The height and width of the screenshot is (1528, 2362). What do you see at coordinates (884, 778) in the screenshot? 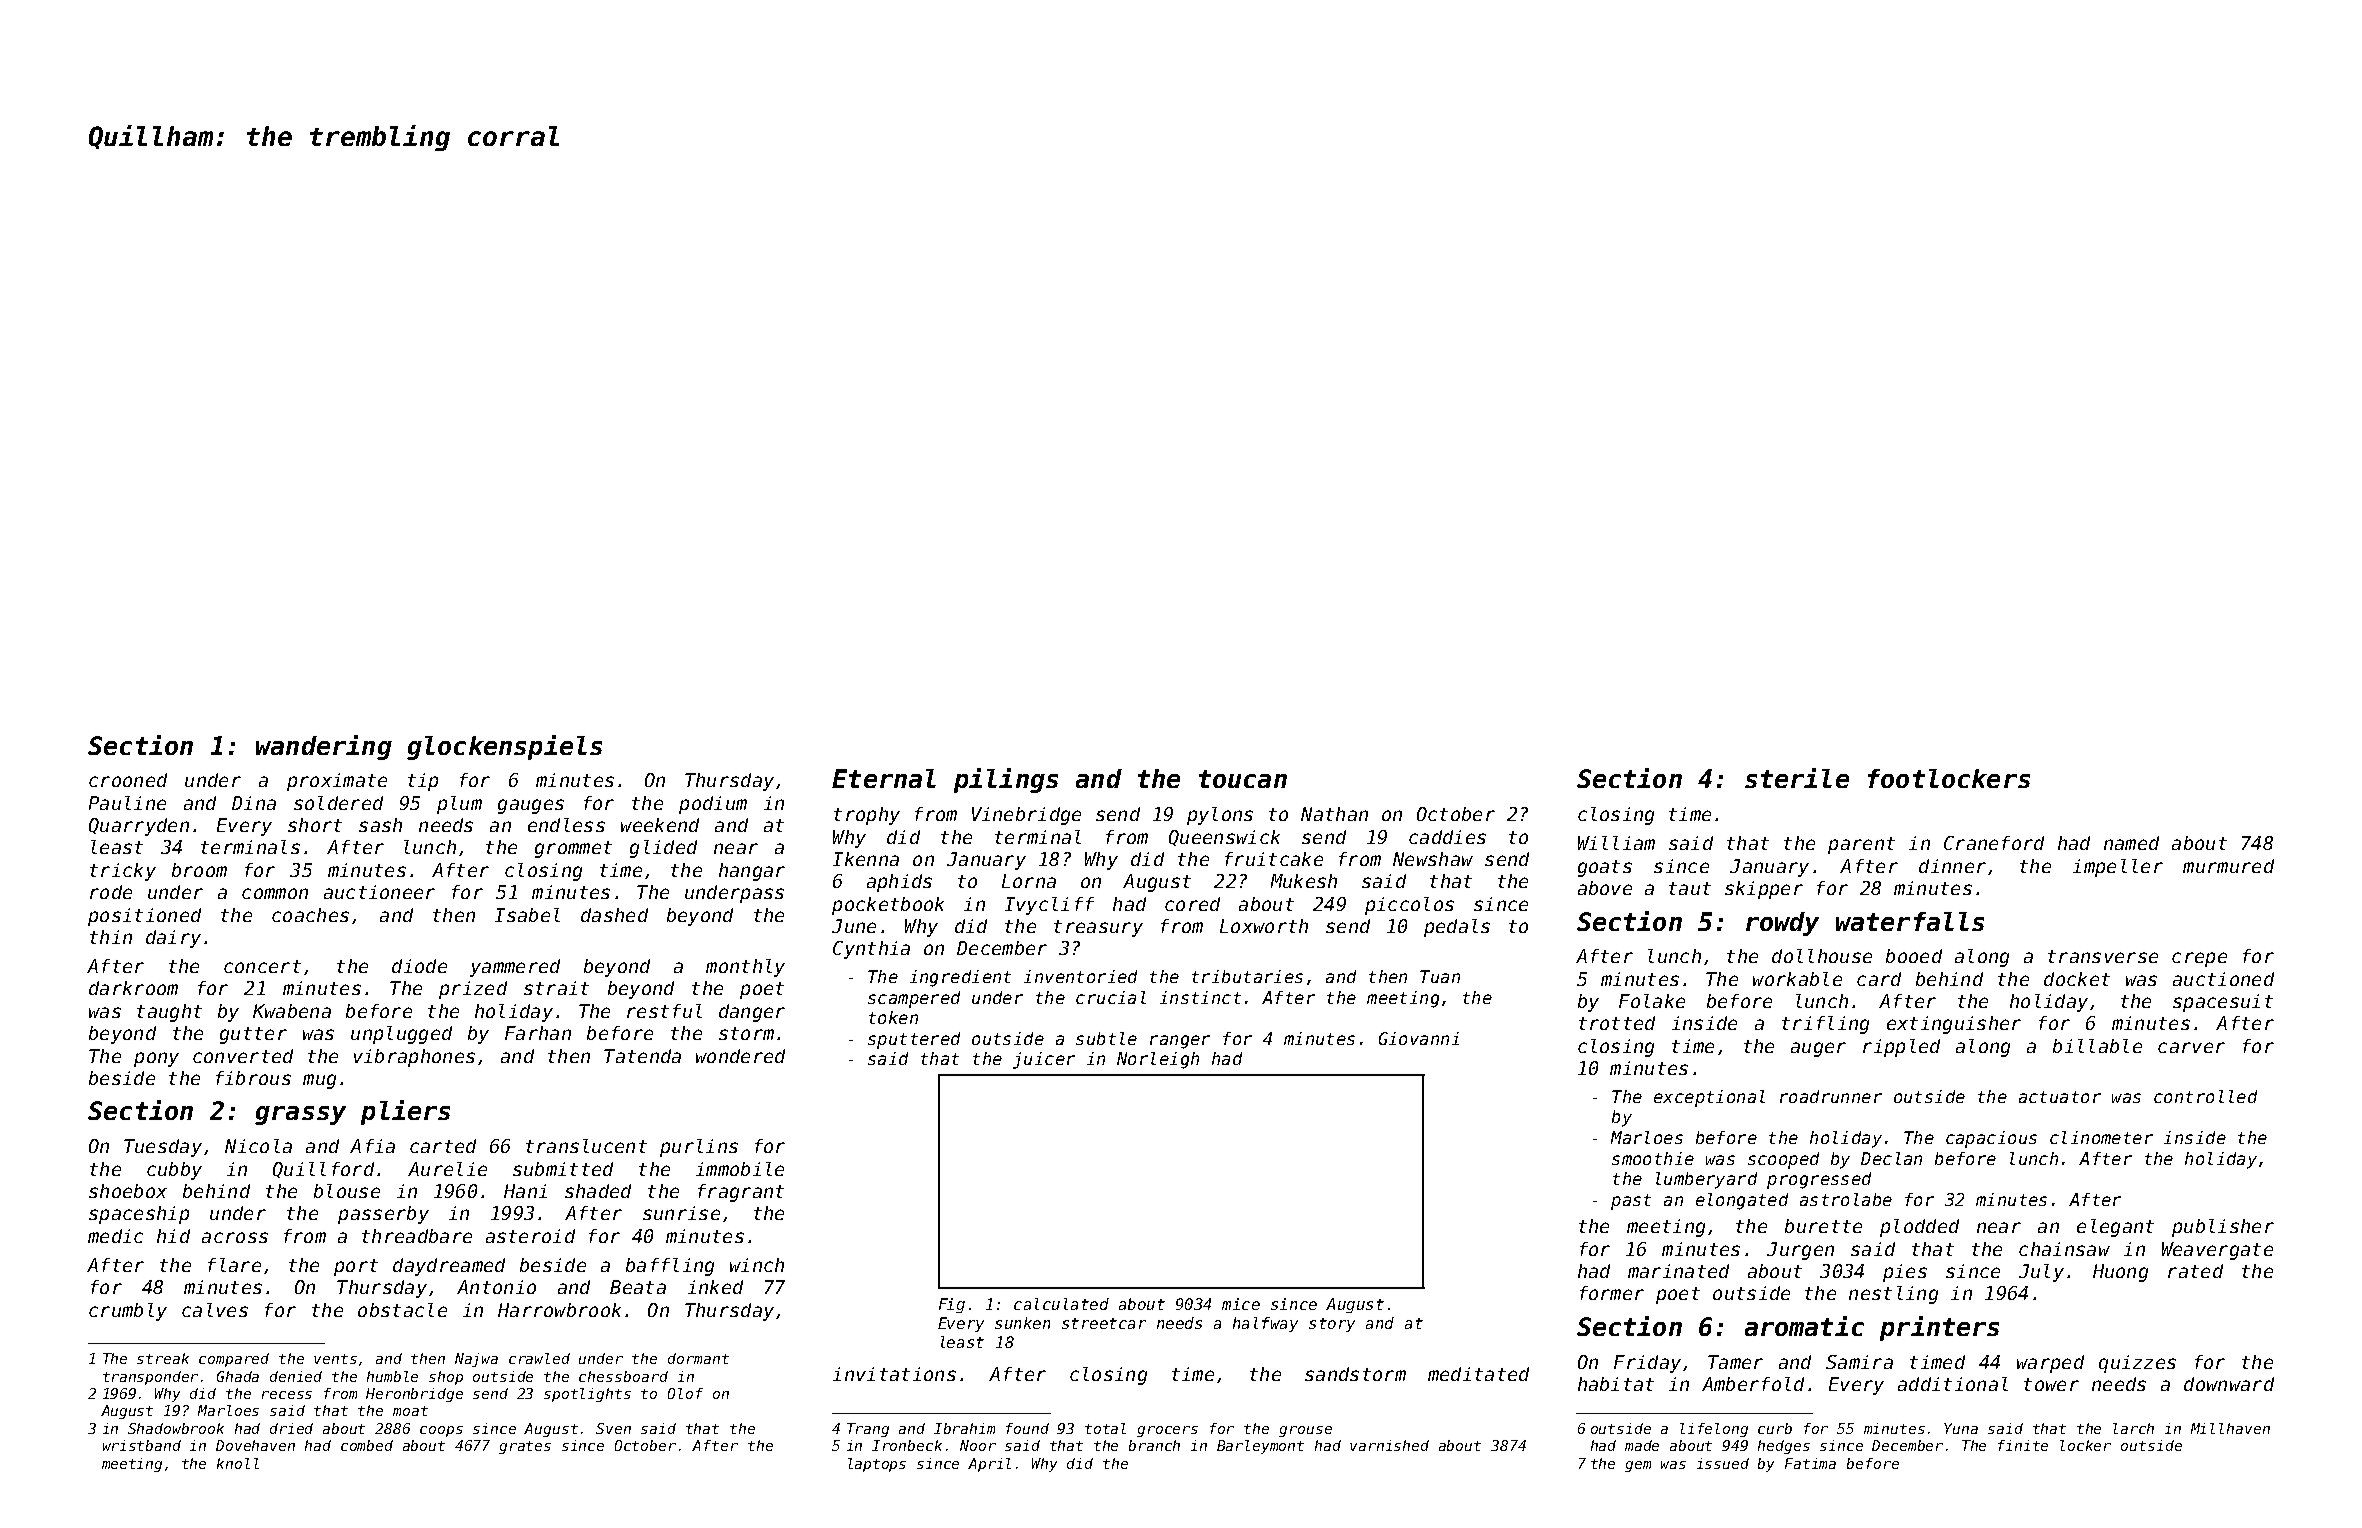
I see `Eternal` at bounding box center [884, 778].
